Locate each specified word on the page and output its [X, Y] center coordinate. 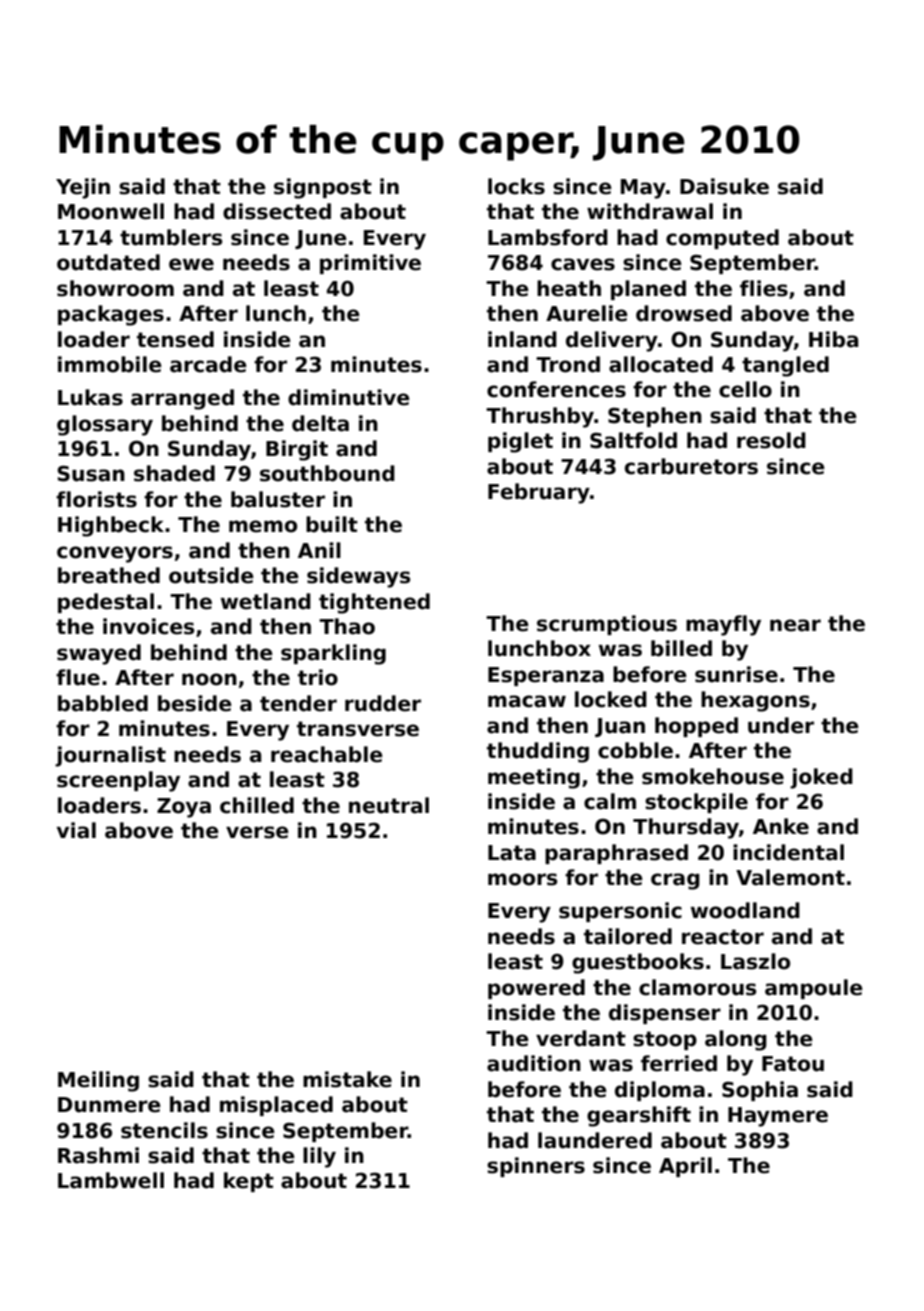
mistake [347, 1079]
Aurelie [587, 313]
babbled [103, 703]
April [685, 1167]
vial [76, 830]
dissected [277, 211]
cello [745, 389]
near [795, 625]
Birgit [297, 450]
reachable [327, 754]
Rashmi [98, 1155]
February [539, 493]
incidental [788, 852]
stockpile [696, 803]
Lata [512, 853]
